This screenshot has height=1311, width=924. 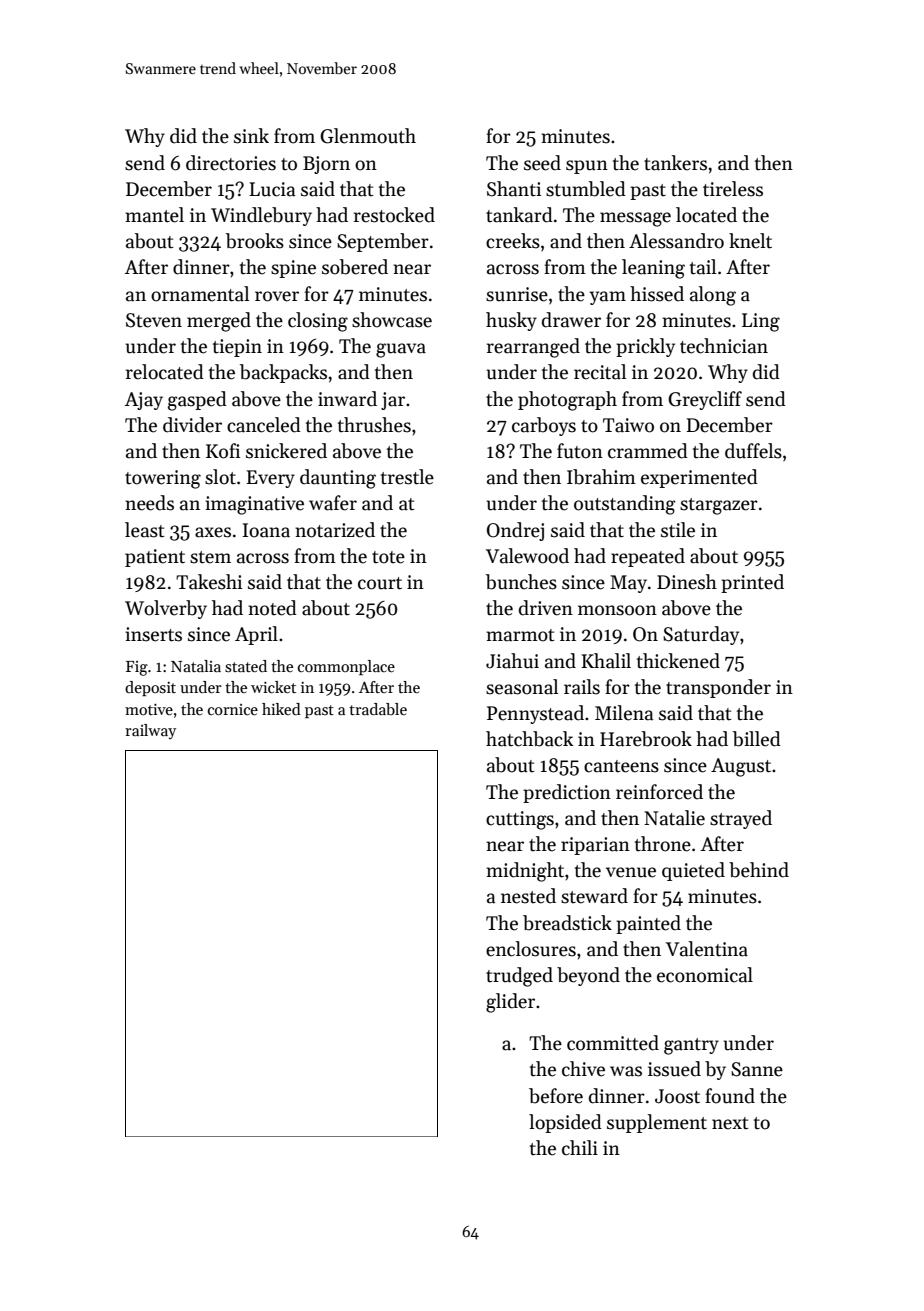 I want to click on stargazer, so click(x=719, y=506).
